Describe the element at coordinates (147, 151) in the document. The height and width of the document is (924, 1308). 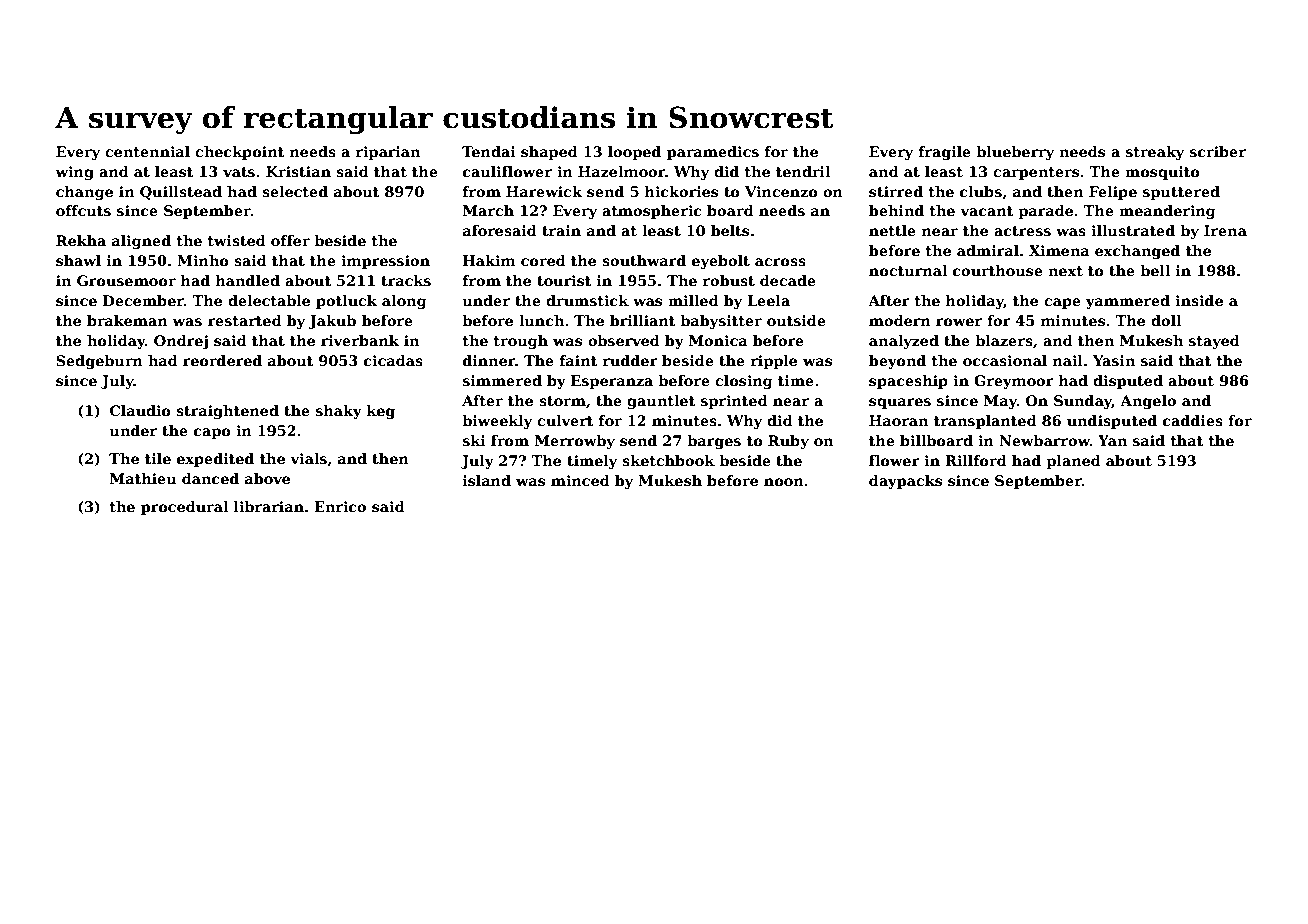
I see `centennial` at that location.
